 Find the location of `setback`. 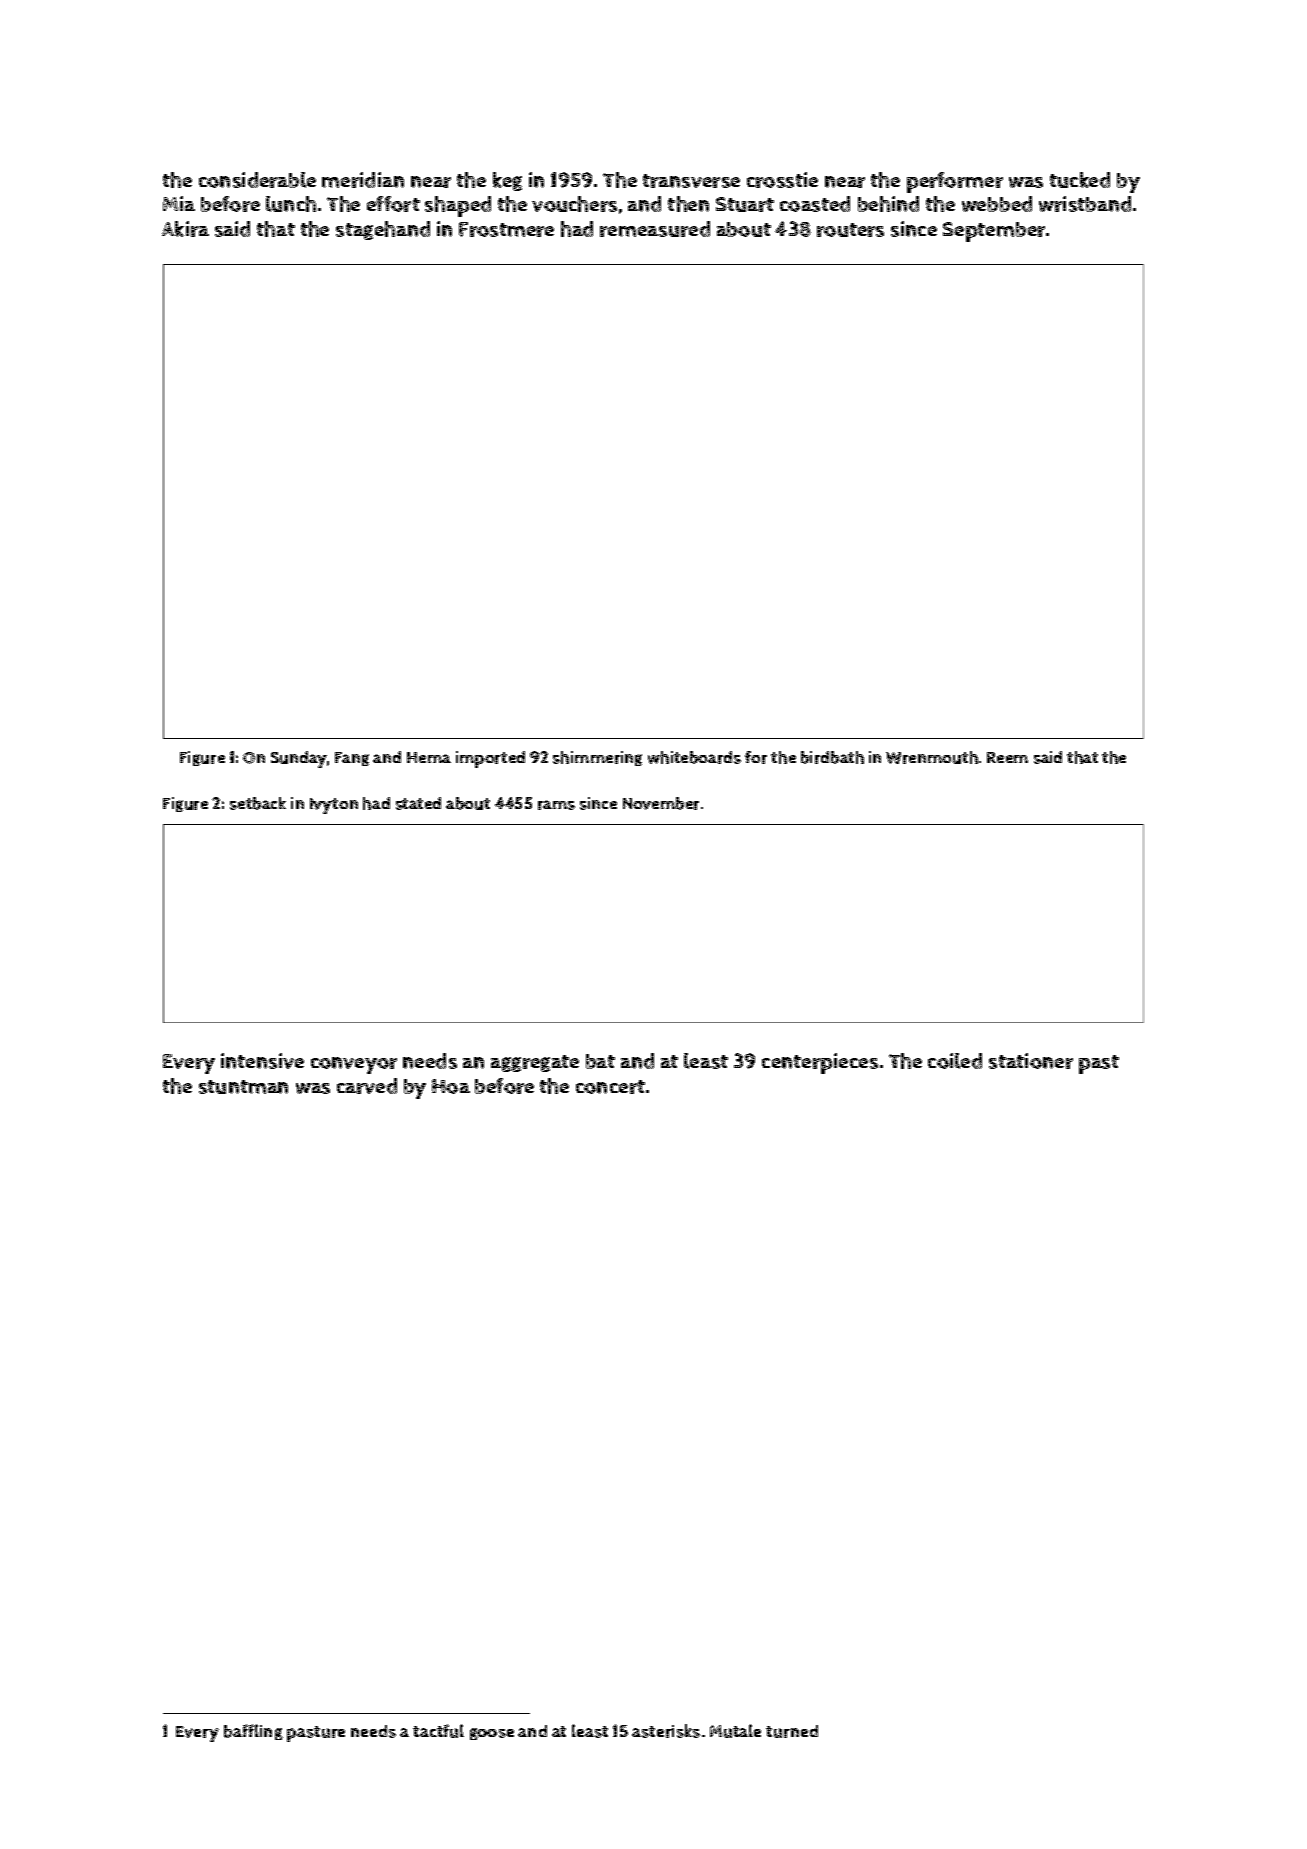

setback is located at coordinates (258, 803).
